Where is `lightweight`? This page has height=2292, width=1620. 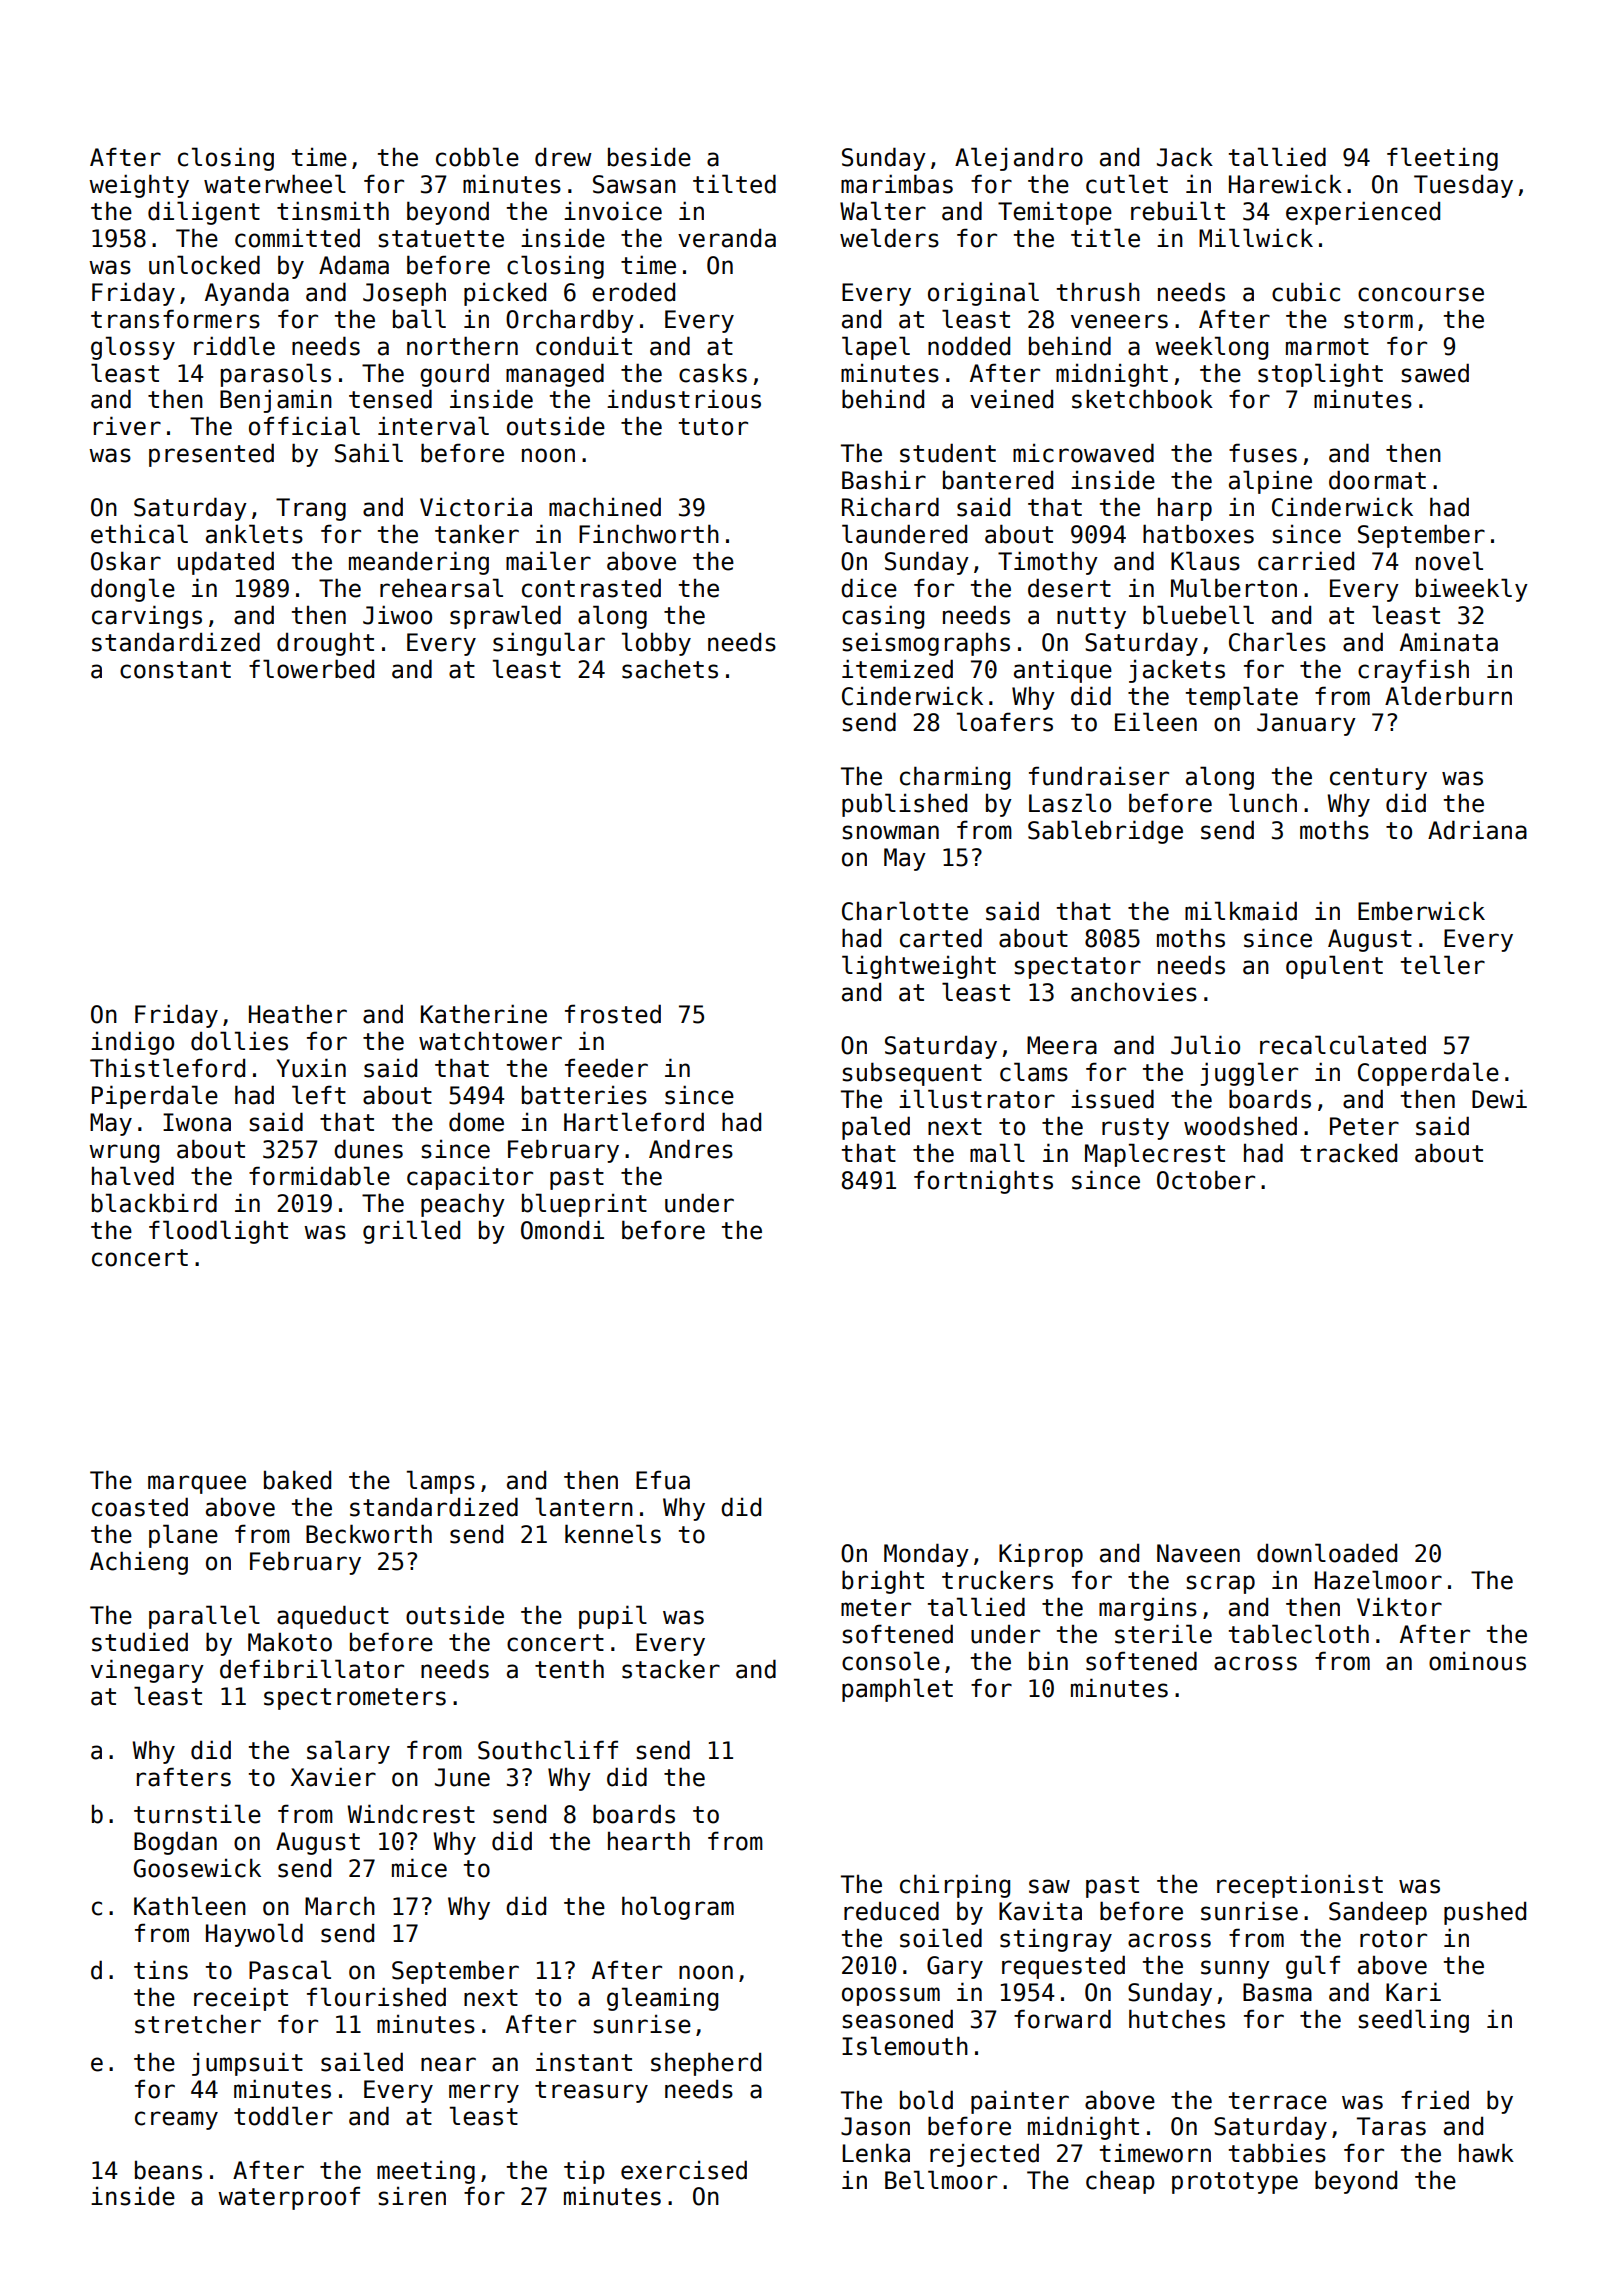 lightweight is located at coordinates (919, 967).
